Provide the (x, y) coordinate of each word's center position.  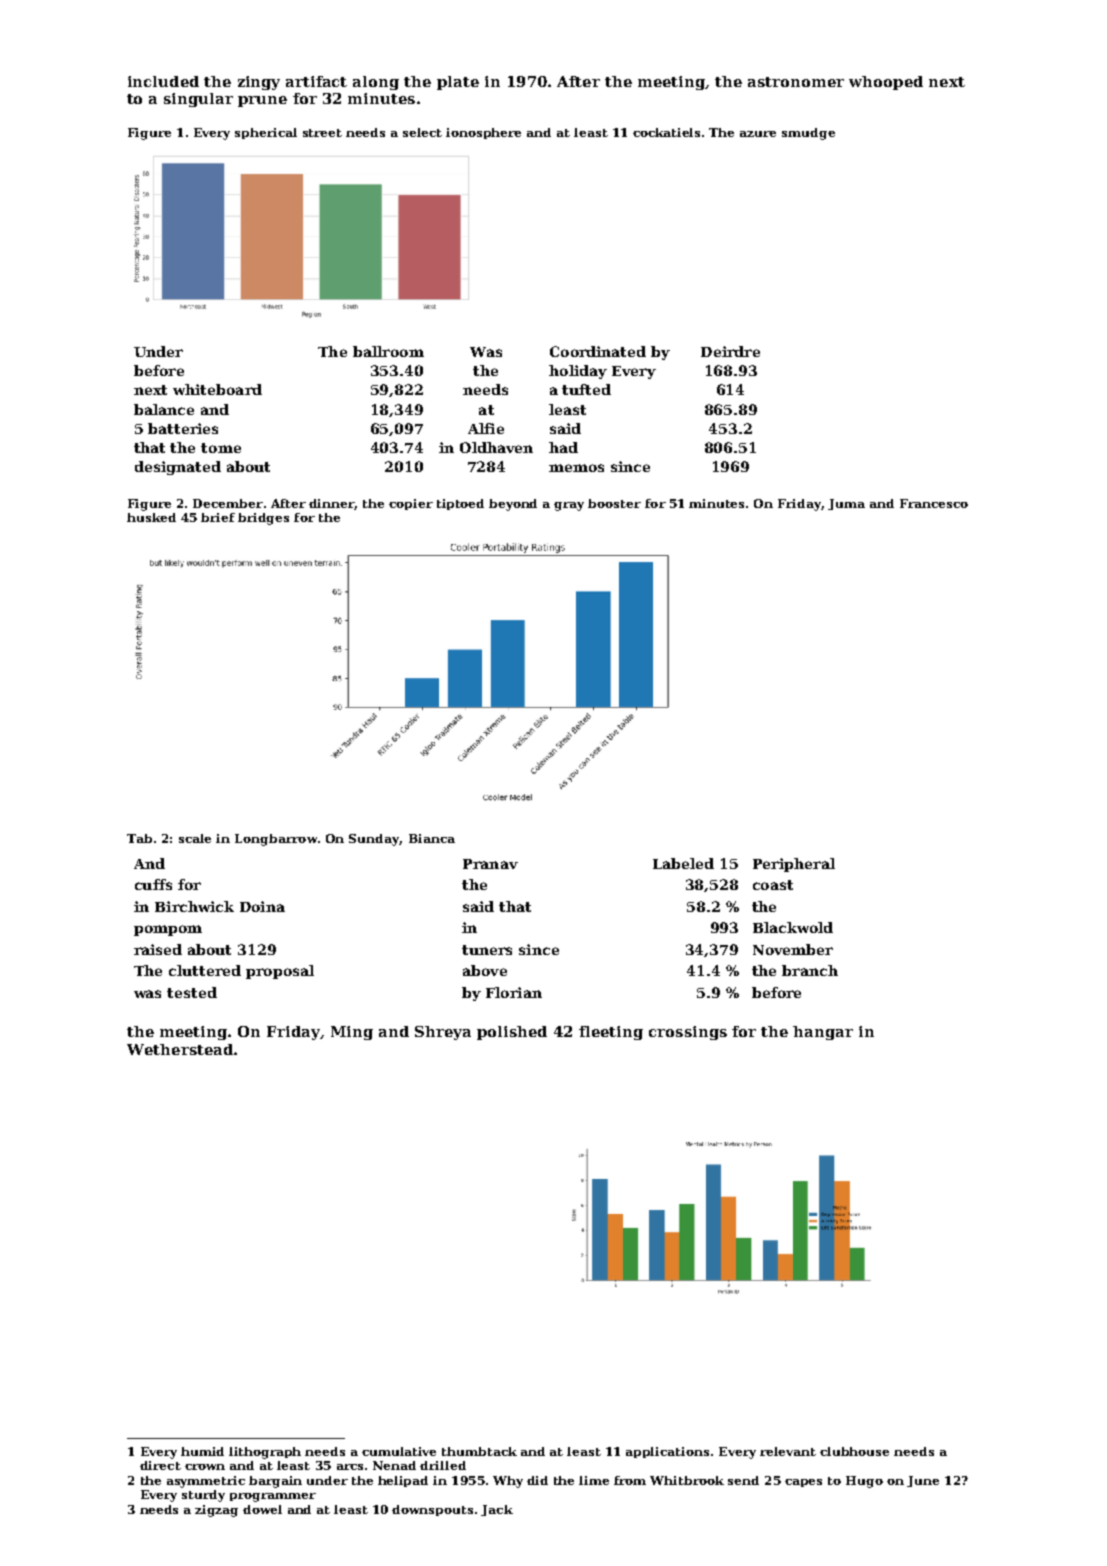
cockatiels (666, 132)
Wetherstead (180, 1049)
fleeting (611, 1033)
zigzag (216, 1511)
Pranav (490, 864)
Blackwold (793, 927)
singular (198, 100)
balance (164, 409)
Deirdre (730, 351)
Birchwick (194, 906)
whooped (886, 83)
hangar (823, 1033)
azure (758, 134)
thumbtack (479, 1451)
